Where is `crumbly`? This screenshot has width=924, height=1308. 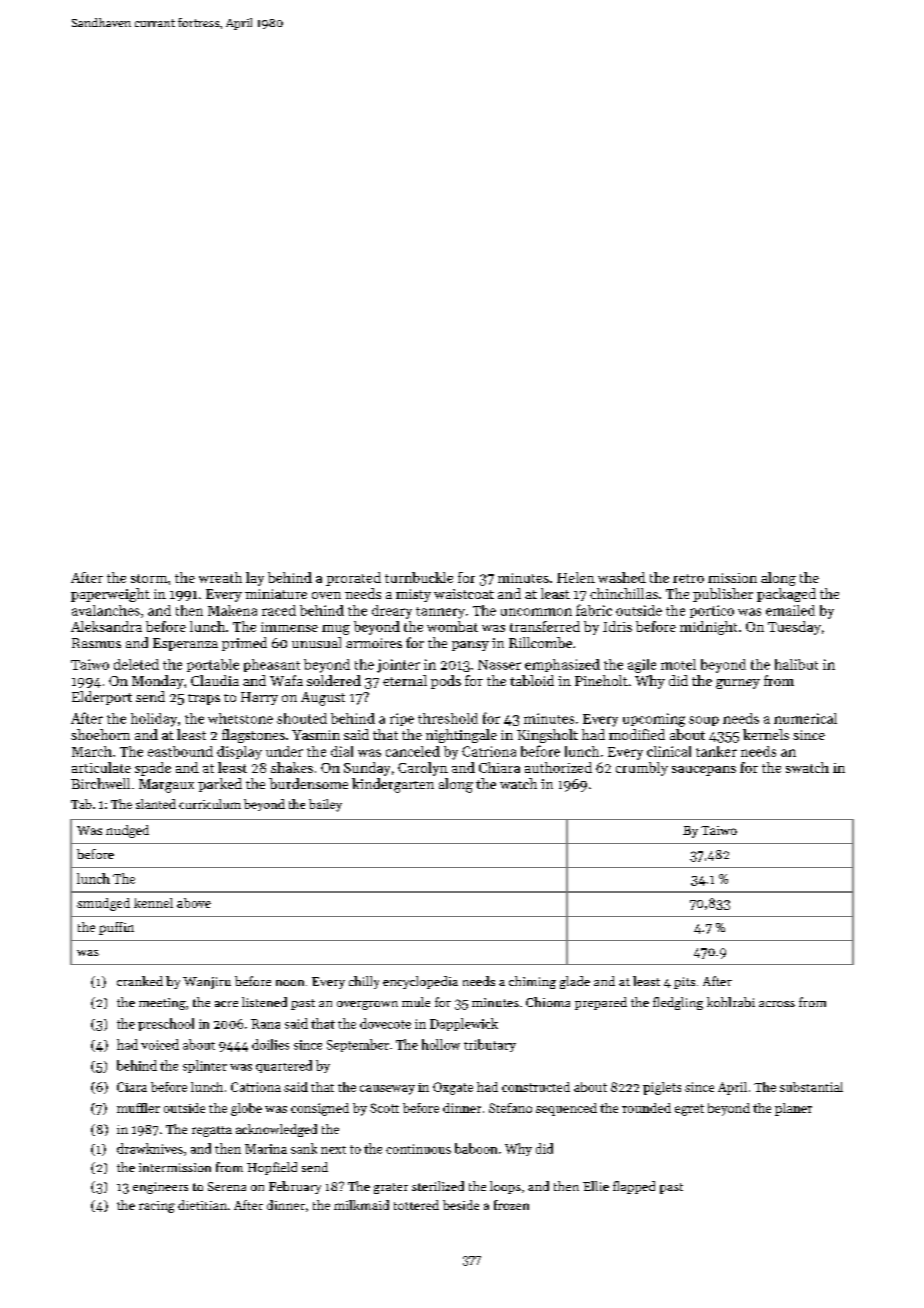 crumbly is located at coordinates (642, 769).
